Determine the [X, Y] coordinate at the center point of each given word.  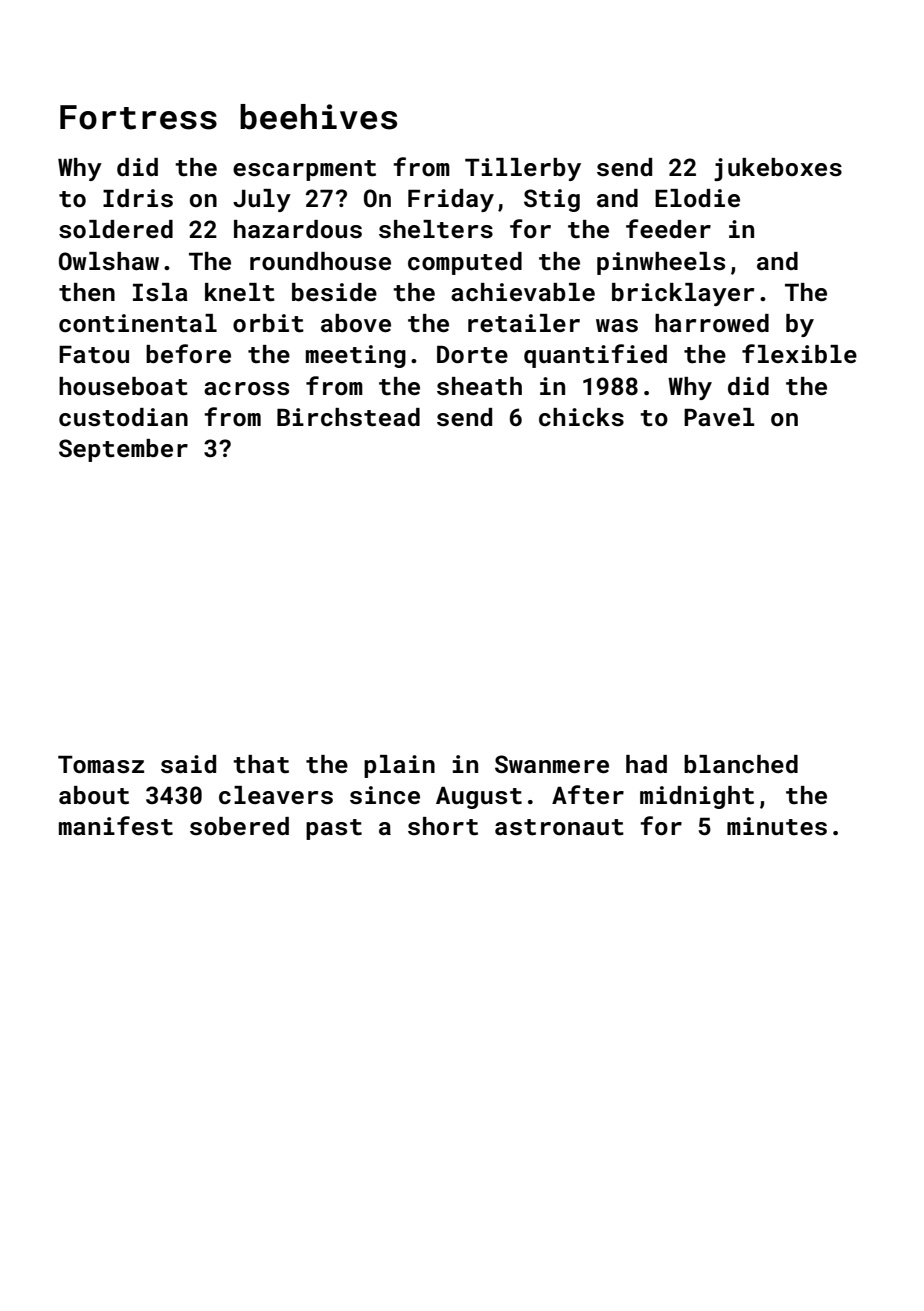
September [123, 450]
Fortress [138, 117]
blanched [741, 764]
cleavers [276, 795]
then [87, 292]
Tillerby [523, 169]
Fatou [94, 355]
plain [399, 766]
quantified [595, 356]
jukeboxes [778, 169]
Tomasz [101, 765]
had [646, 764]
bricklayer [683, 294]
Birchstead [348, 417]
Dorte [472, 355]
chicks [581, 417]
